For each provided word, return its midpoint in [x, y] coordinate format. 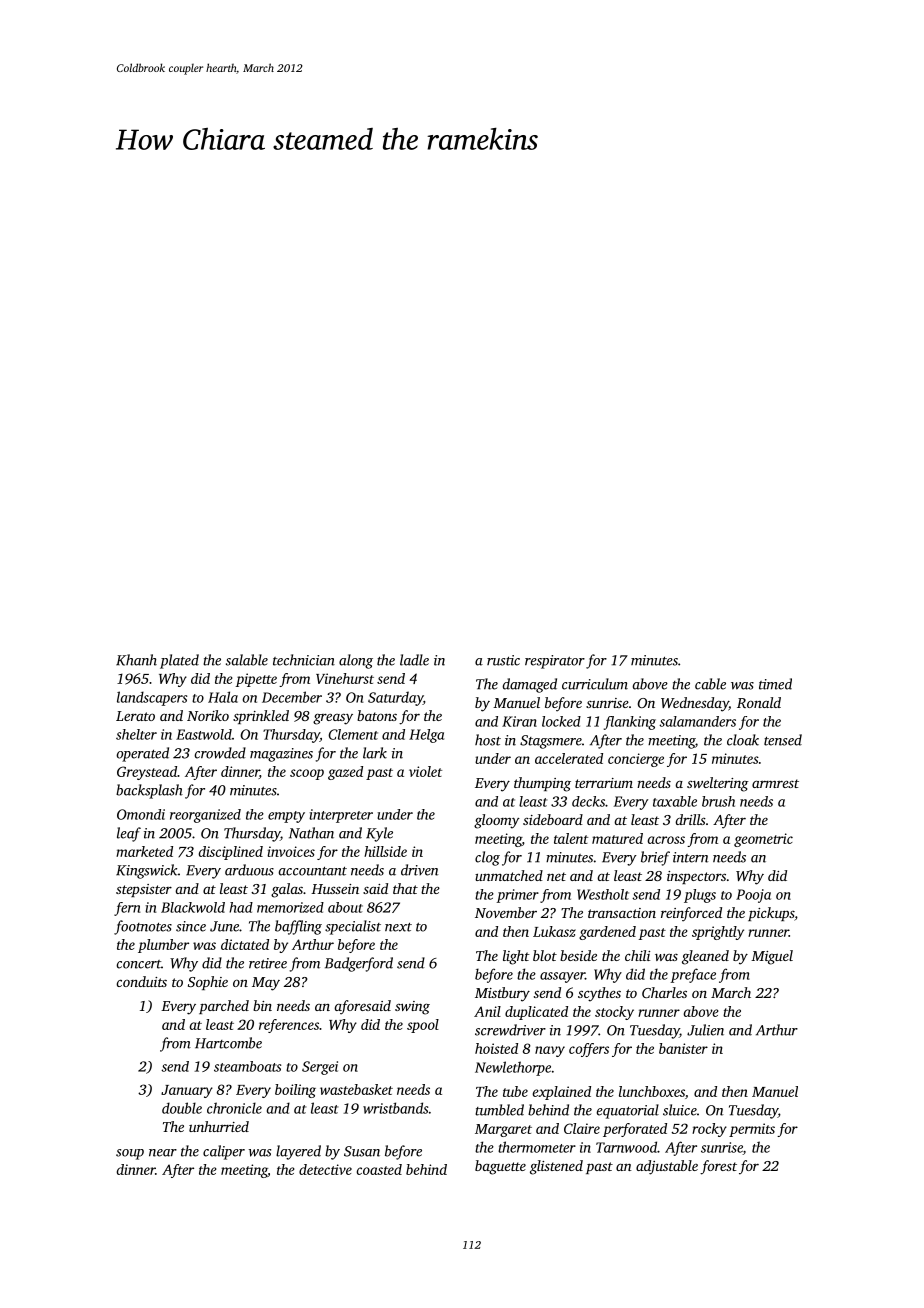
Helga [426, 736]
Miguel [772, 957]
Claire [582, 1128]
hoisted [496, 1048]
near [163, 1153]
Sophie [208, 983]
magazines [281, 755]
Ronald [759, 702]
